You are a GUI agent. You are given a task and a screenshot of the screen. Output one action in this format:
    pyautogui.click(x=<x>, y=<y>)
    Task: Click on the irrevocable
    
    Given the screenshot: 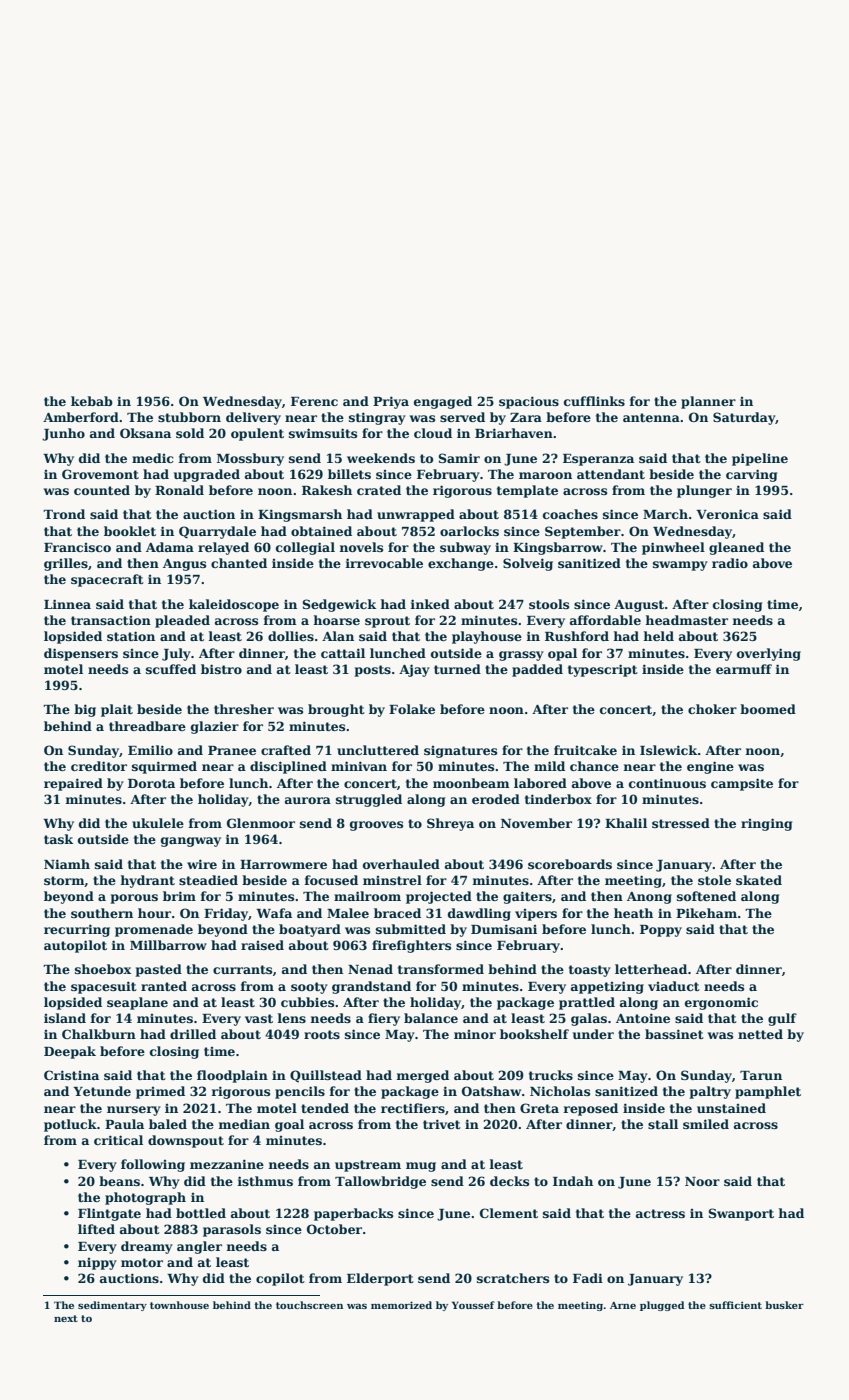 What is the action you would take?
    pyautogui.click(x=384, y=563)
